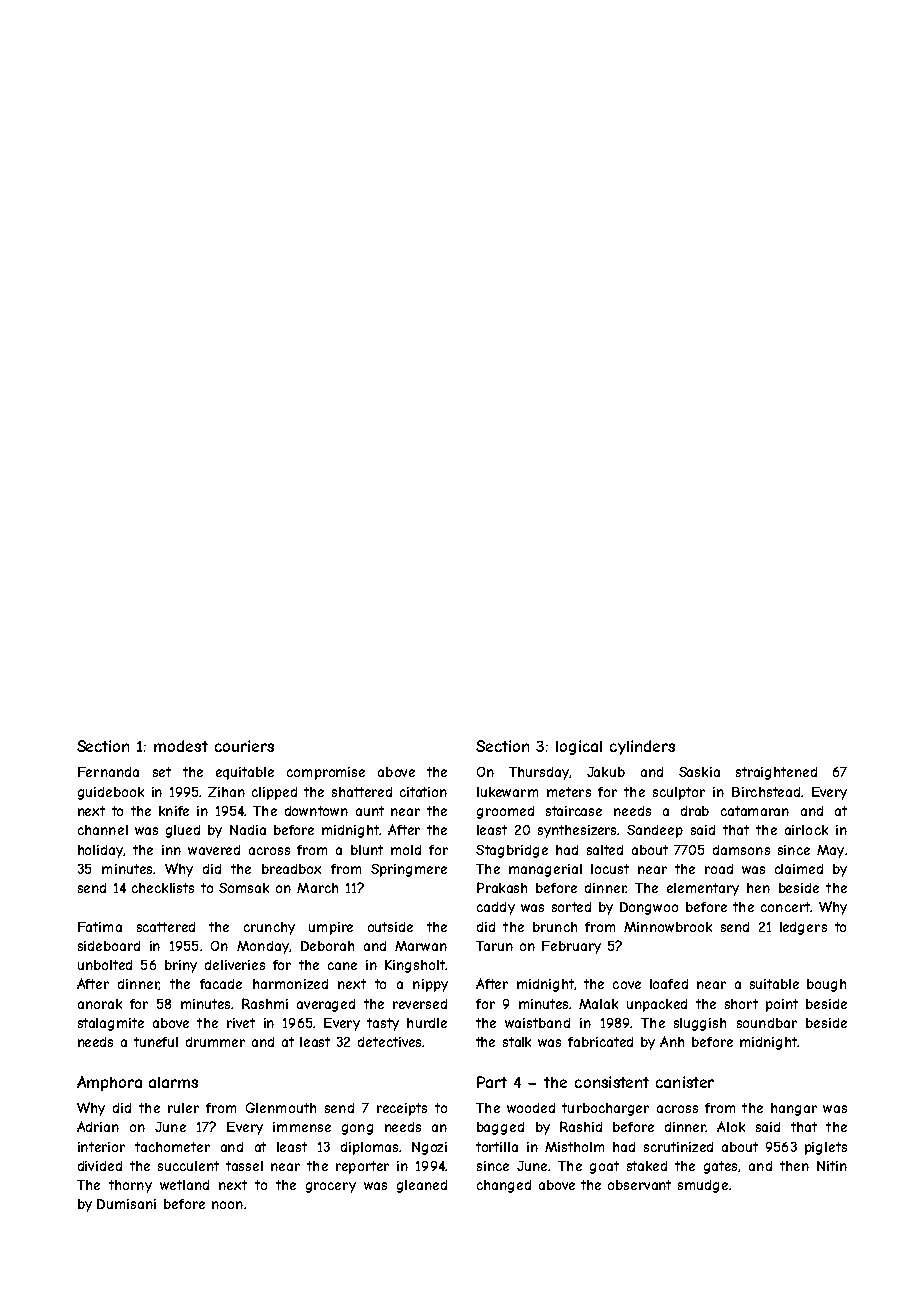  I want to click on logical, so click(579, 747).
